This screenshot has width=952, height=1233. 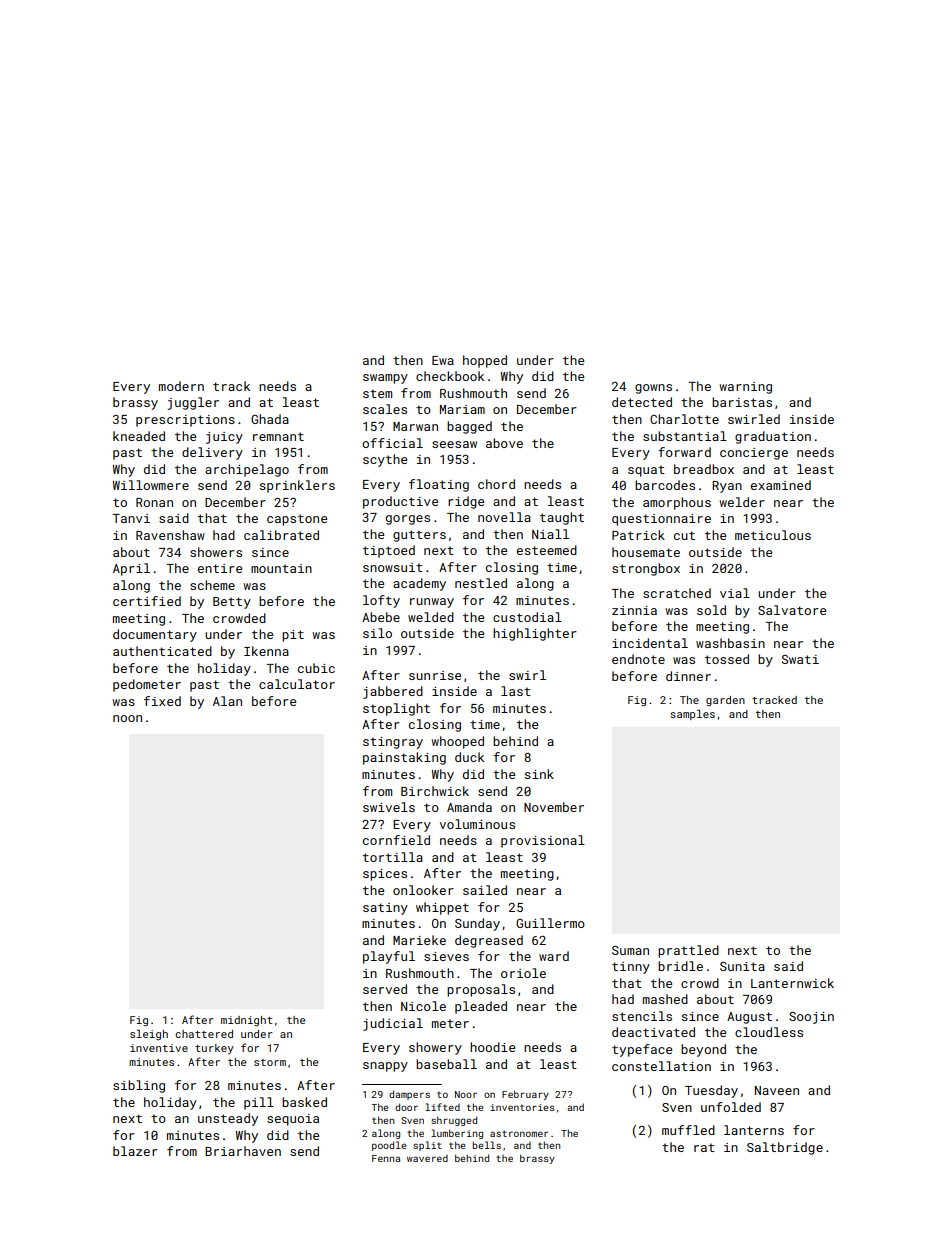 What do you see at coordinates (304, 1102) in the screenshot?
I see `basked` at bounding box center [304, 1102].
